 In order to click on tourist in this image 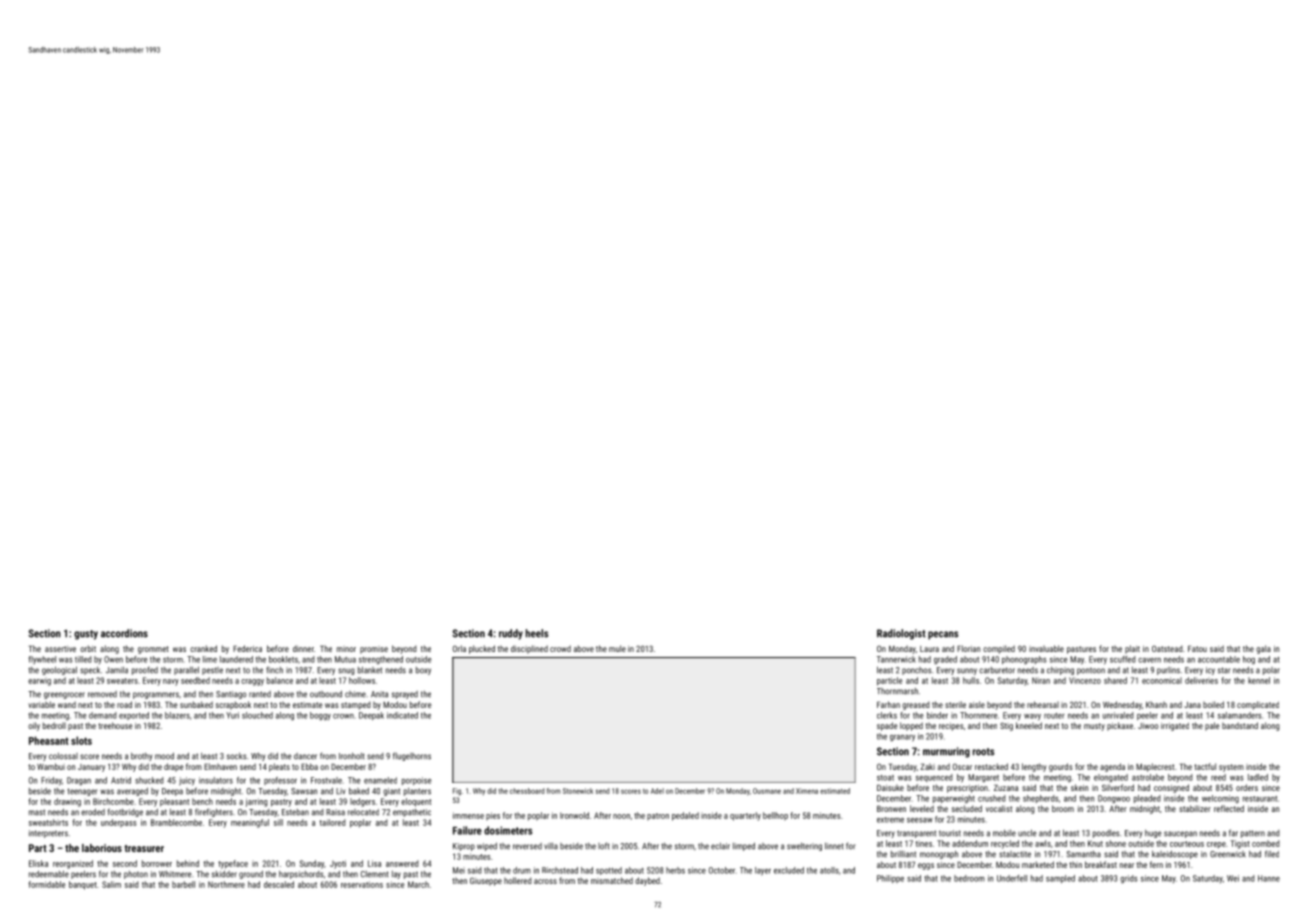, I will do `click(950, 833)`.
